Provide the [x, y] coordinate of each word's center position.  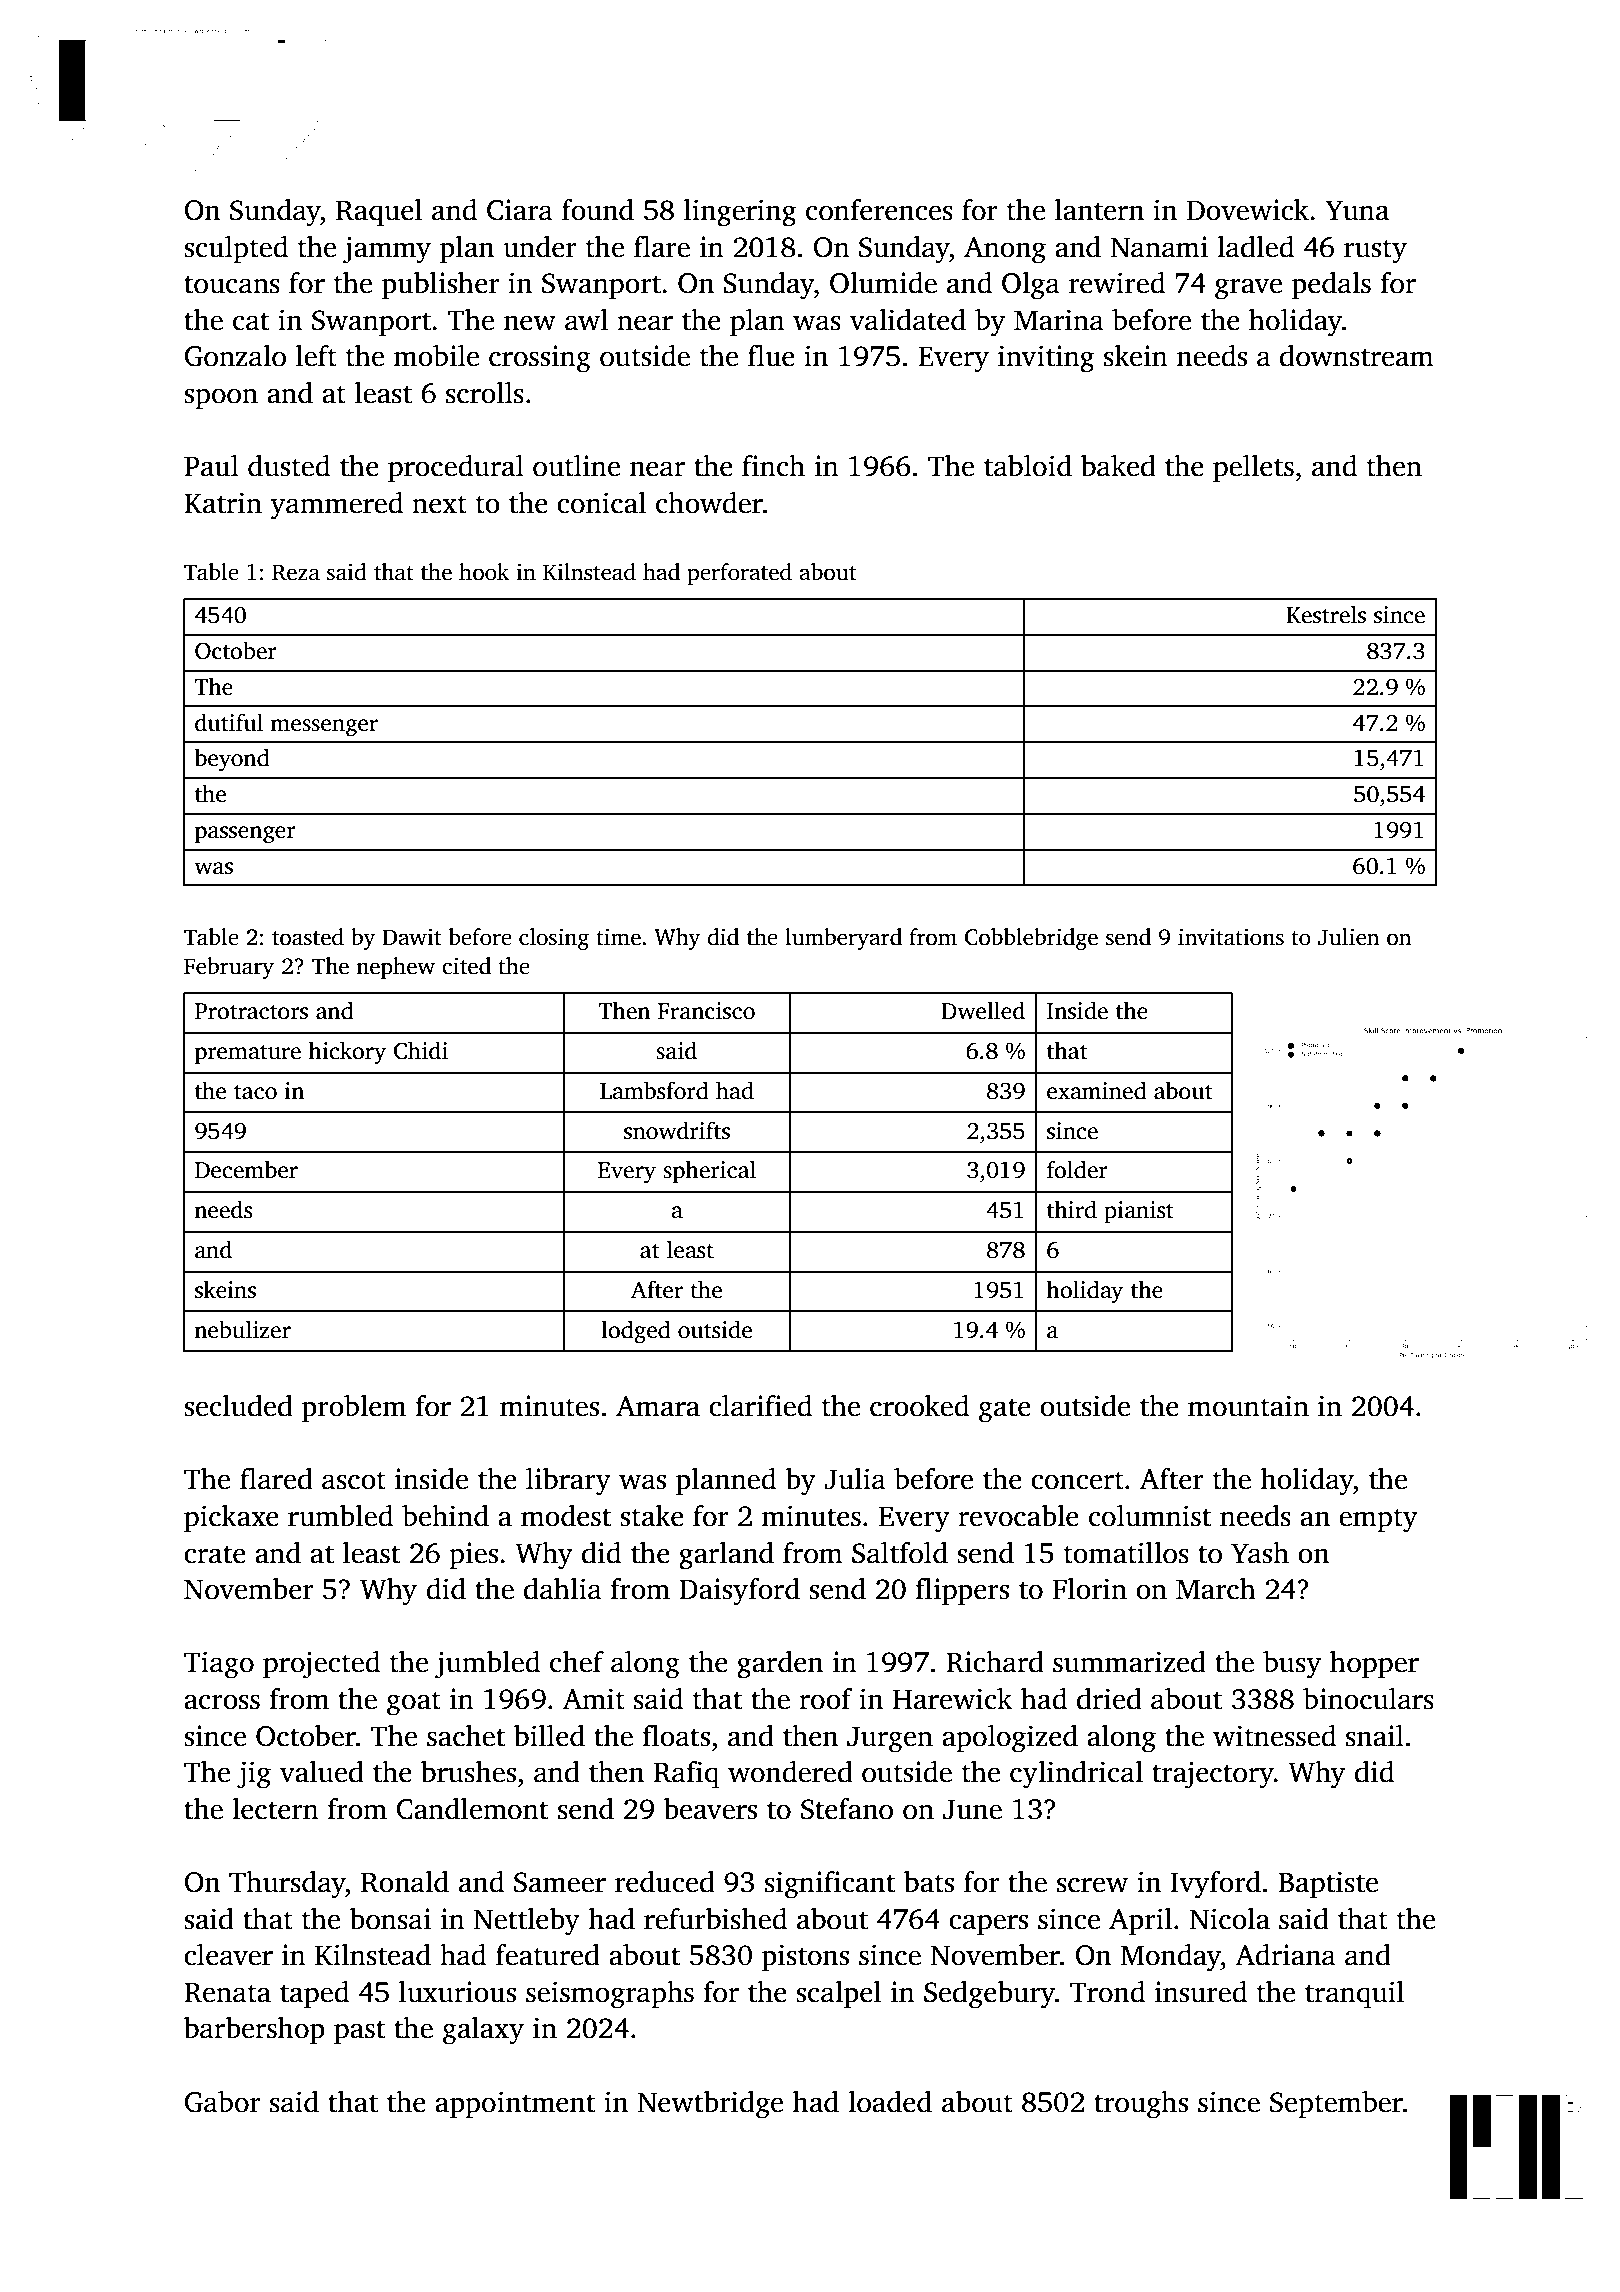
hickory [347, 1053]
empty [1378, 1520]
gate [1005, 1410]
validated [908, 320]
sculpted [236, 250]
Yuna [1357, 210]
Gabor [222, 2102]
